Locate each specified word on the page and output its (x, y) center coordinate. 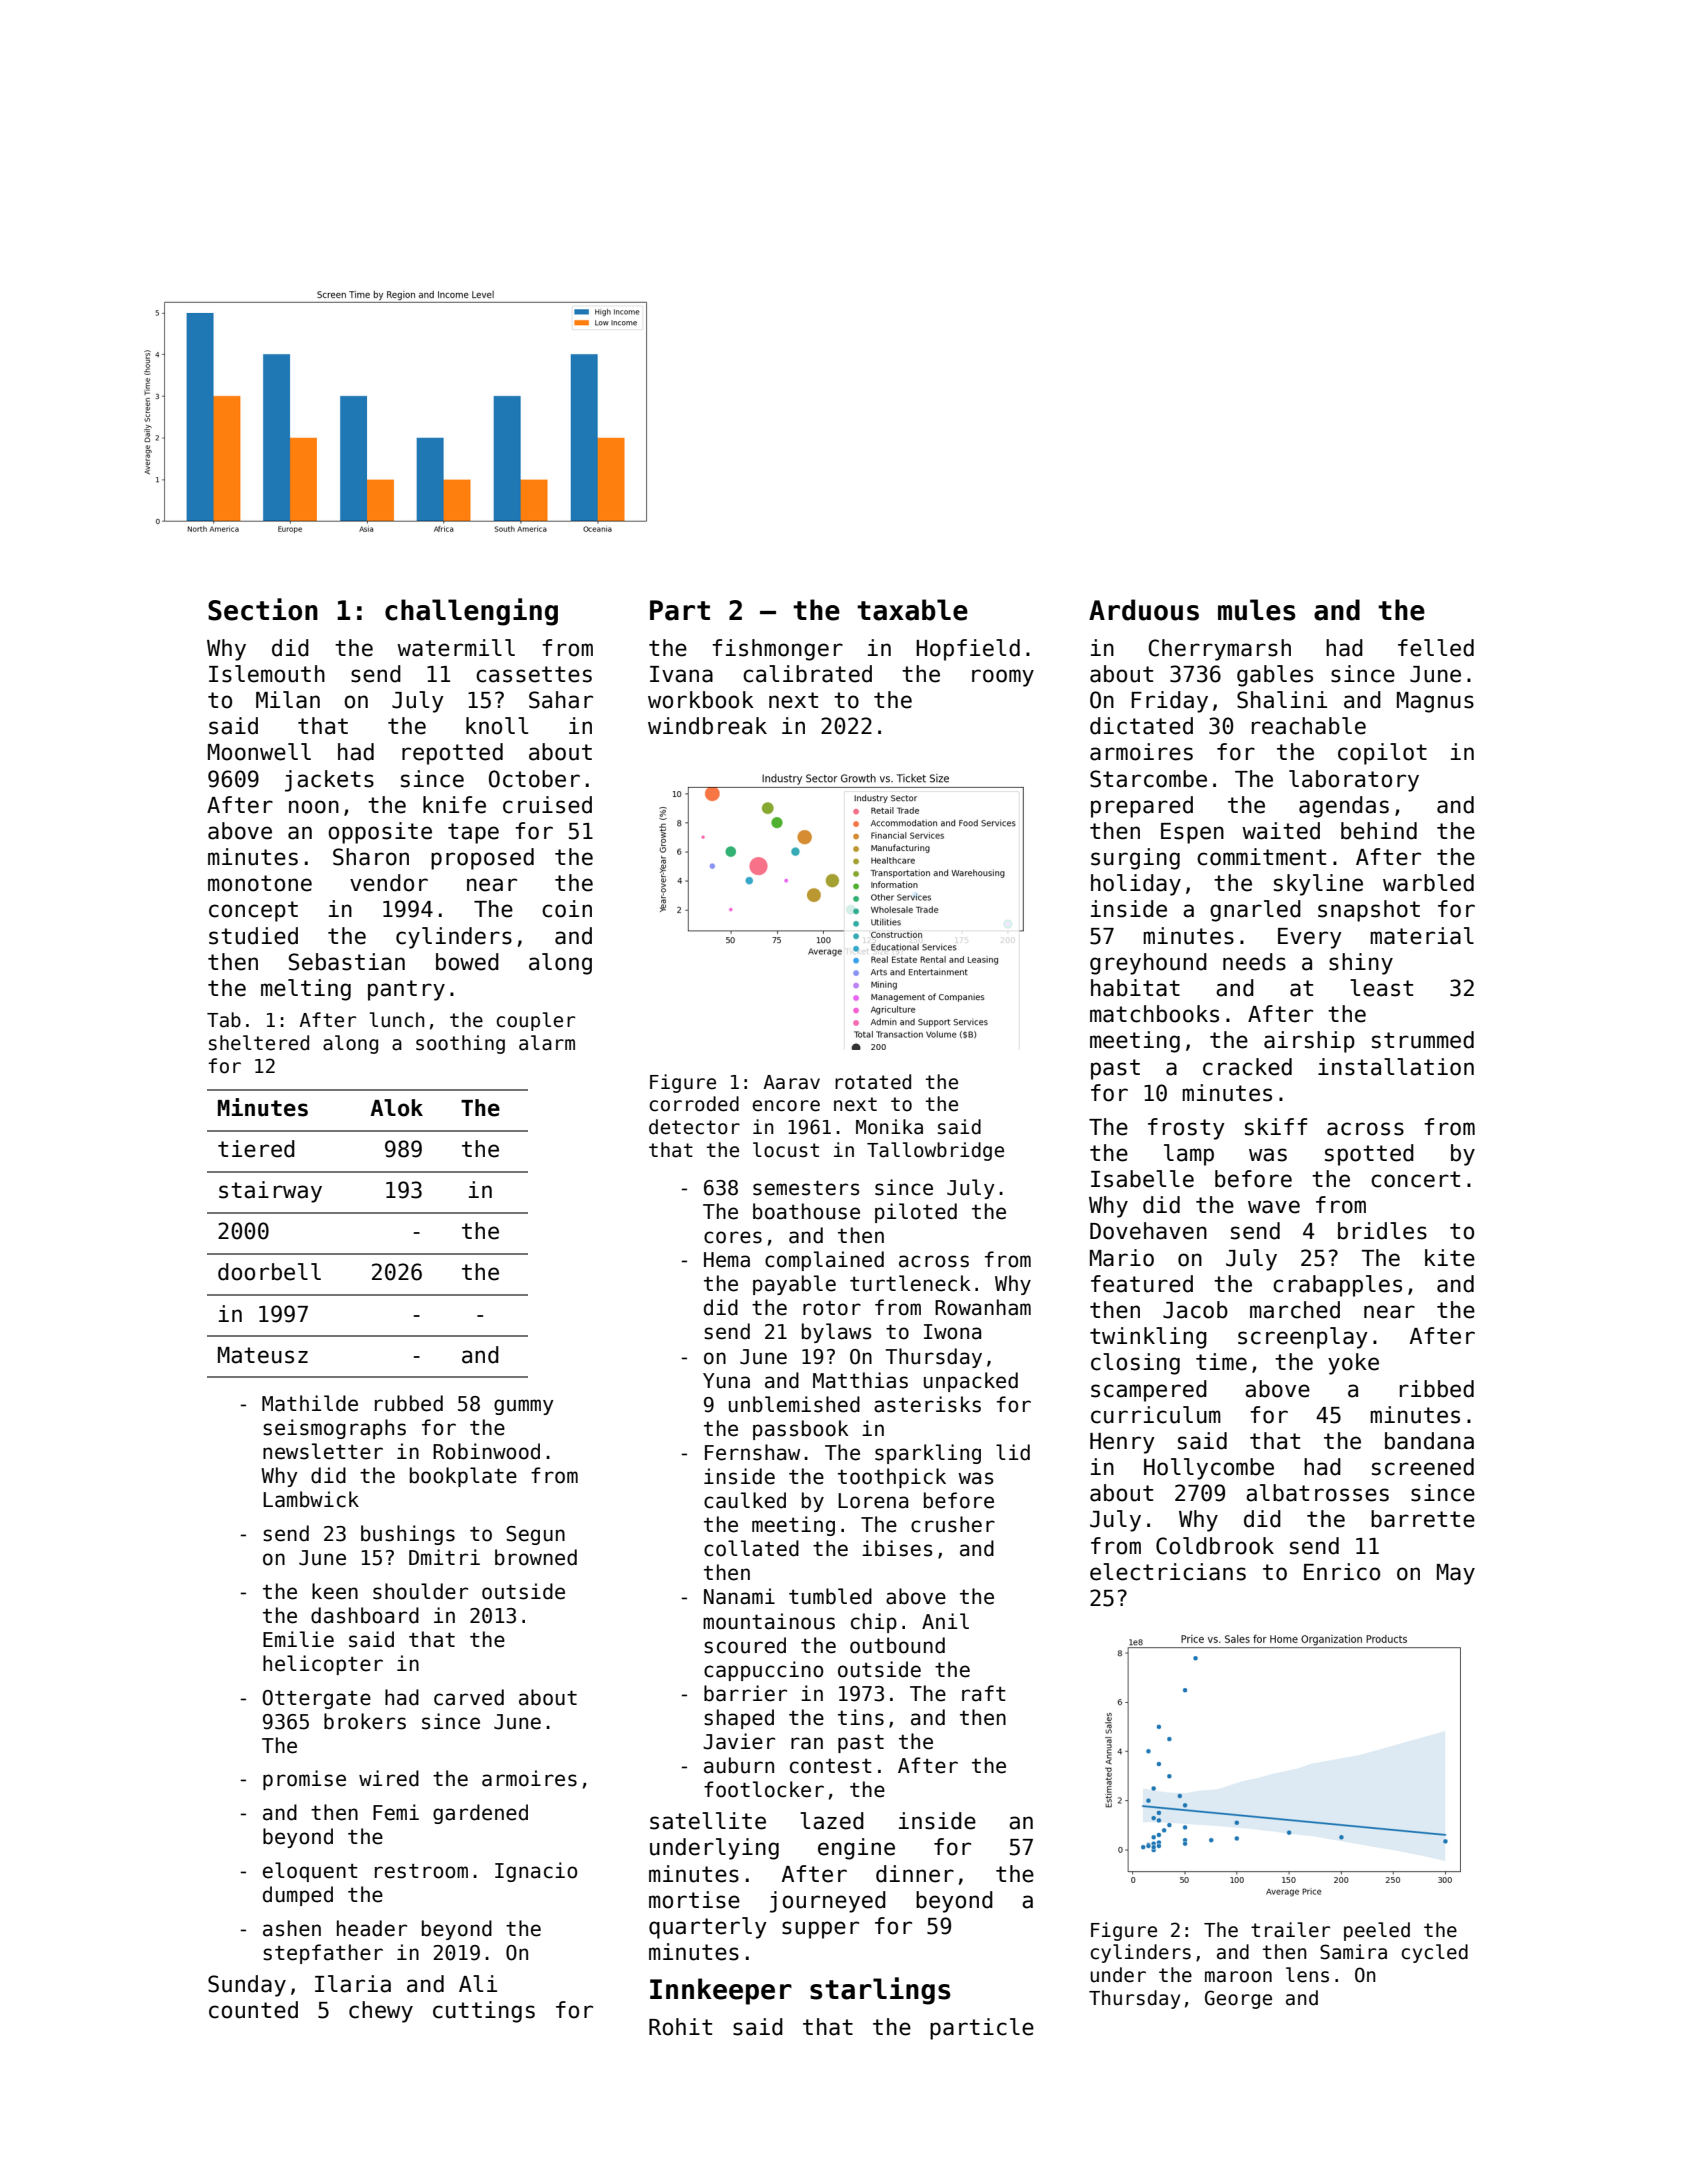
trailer (1290, 1930)
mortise (694, 1900)
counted (253, 2010)
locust (786, 1150)
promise (304, 1780)
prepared (1142, 807)
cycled (1434, 1953)
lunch (397, 1020)
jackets (329, 781)
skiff (1276, 1127)
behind (1379, 831)
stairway (270, 1192)
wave (1274, 1207)
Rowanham (983, 1307)
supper (820, 1930)
